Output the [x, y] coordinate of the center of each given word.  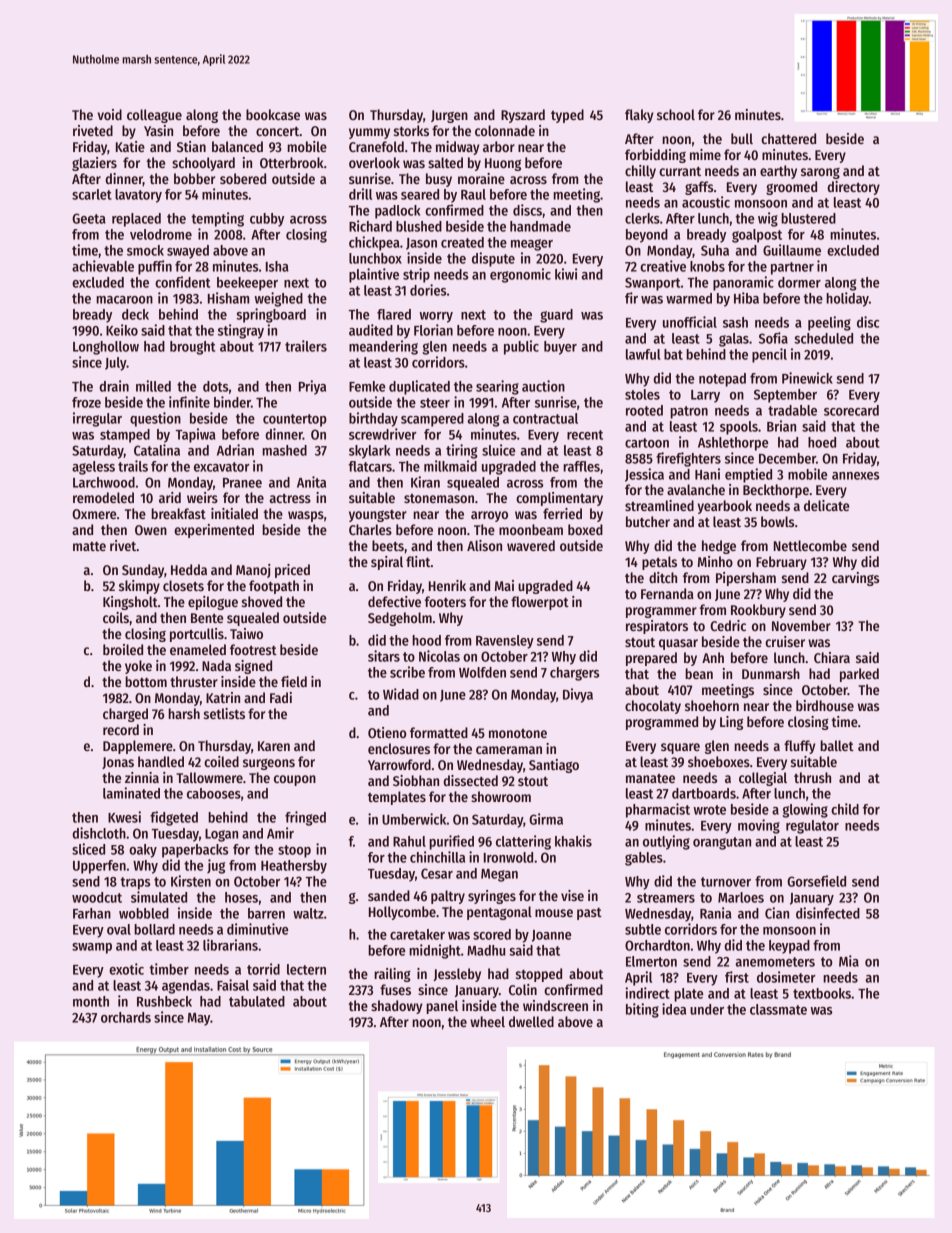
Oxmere [94, 514]
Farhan [92, 913]
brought [192, 348]
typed [567, 116]
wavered [531, 545]
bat [673, 354]
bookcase [273, 114]
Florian [433, 330]
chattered [788, 138]
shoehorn [712, 705]
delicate [826, 505]
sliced [88, 849]
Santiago [554, 766]
